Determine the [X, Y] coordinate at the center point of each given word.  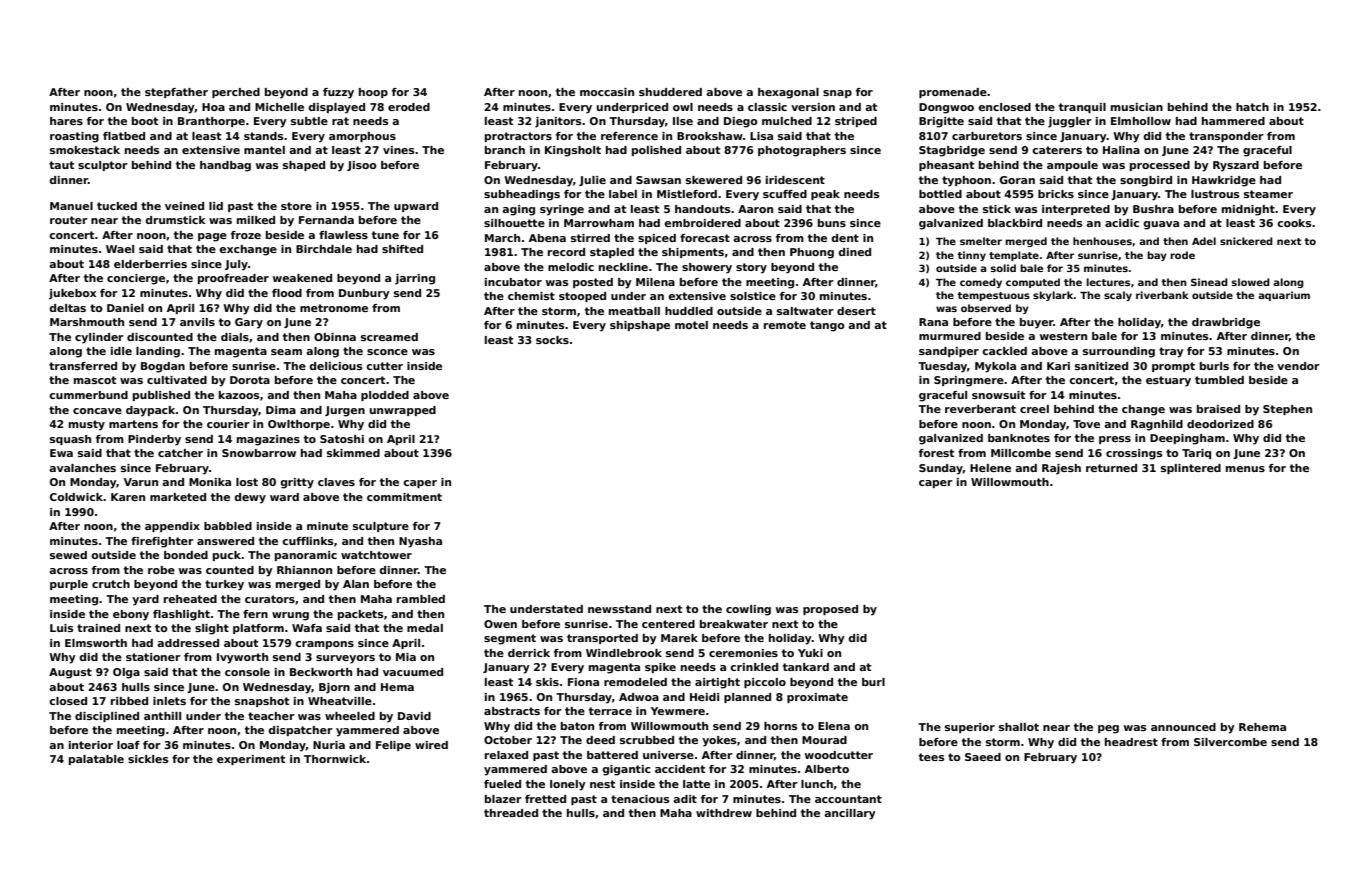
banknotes [1019, 438]
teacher [271, 716]
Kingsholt [573, 151]
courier [228, 424]
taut [61, 165]
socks [552, 340]
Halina [1121, 150]
